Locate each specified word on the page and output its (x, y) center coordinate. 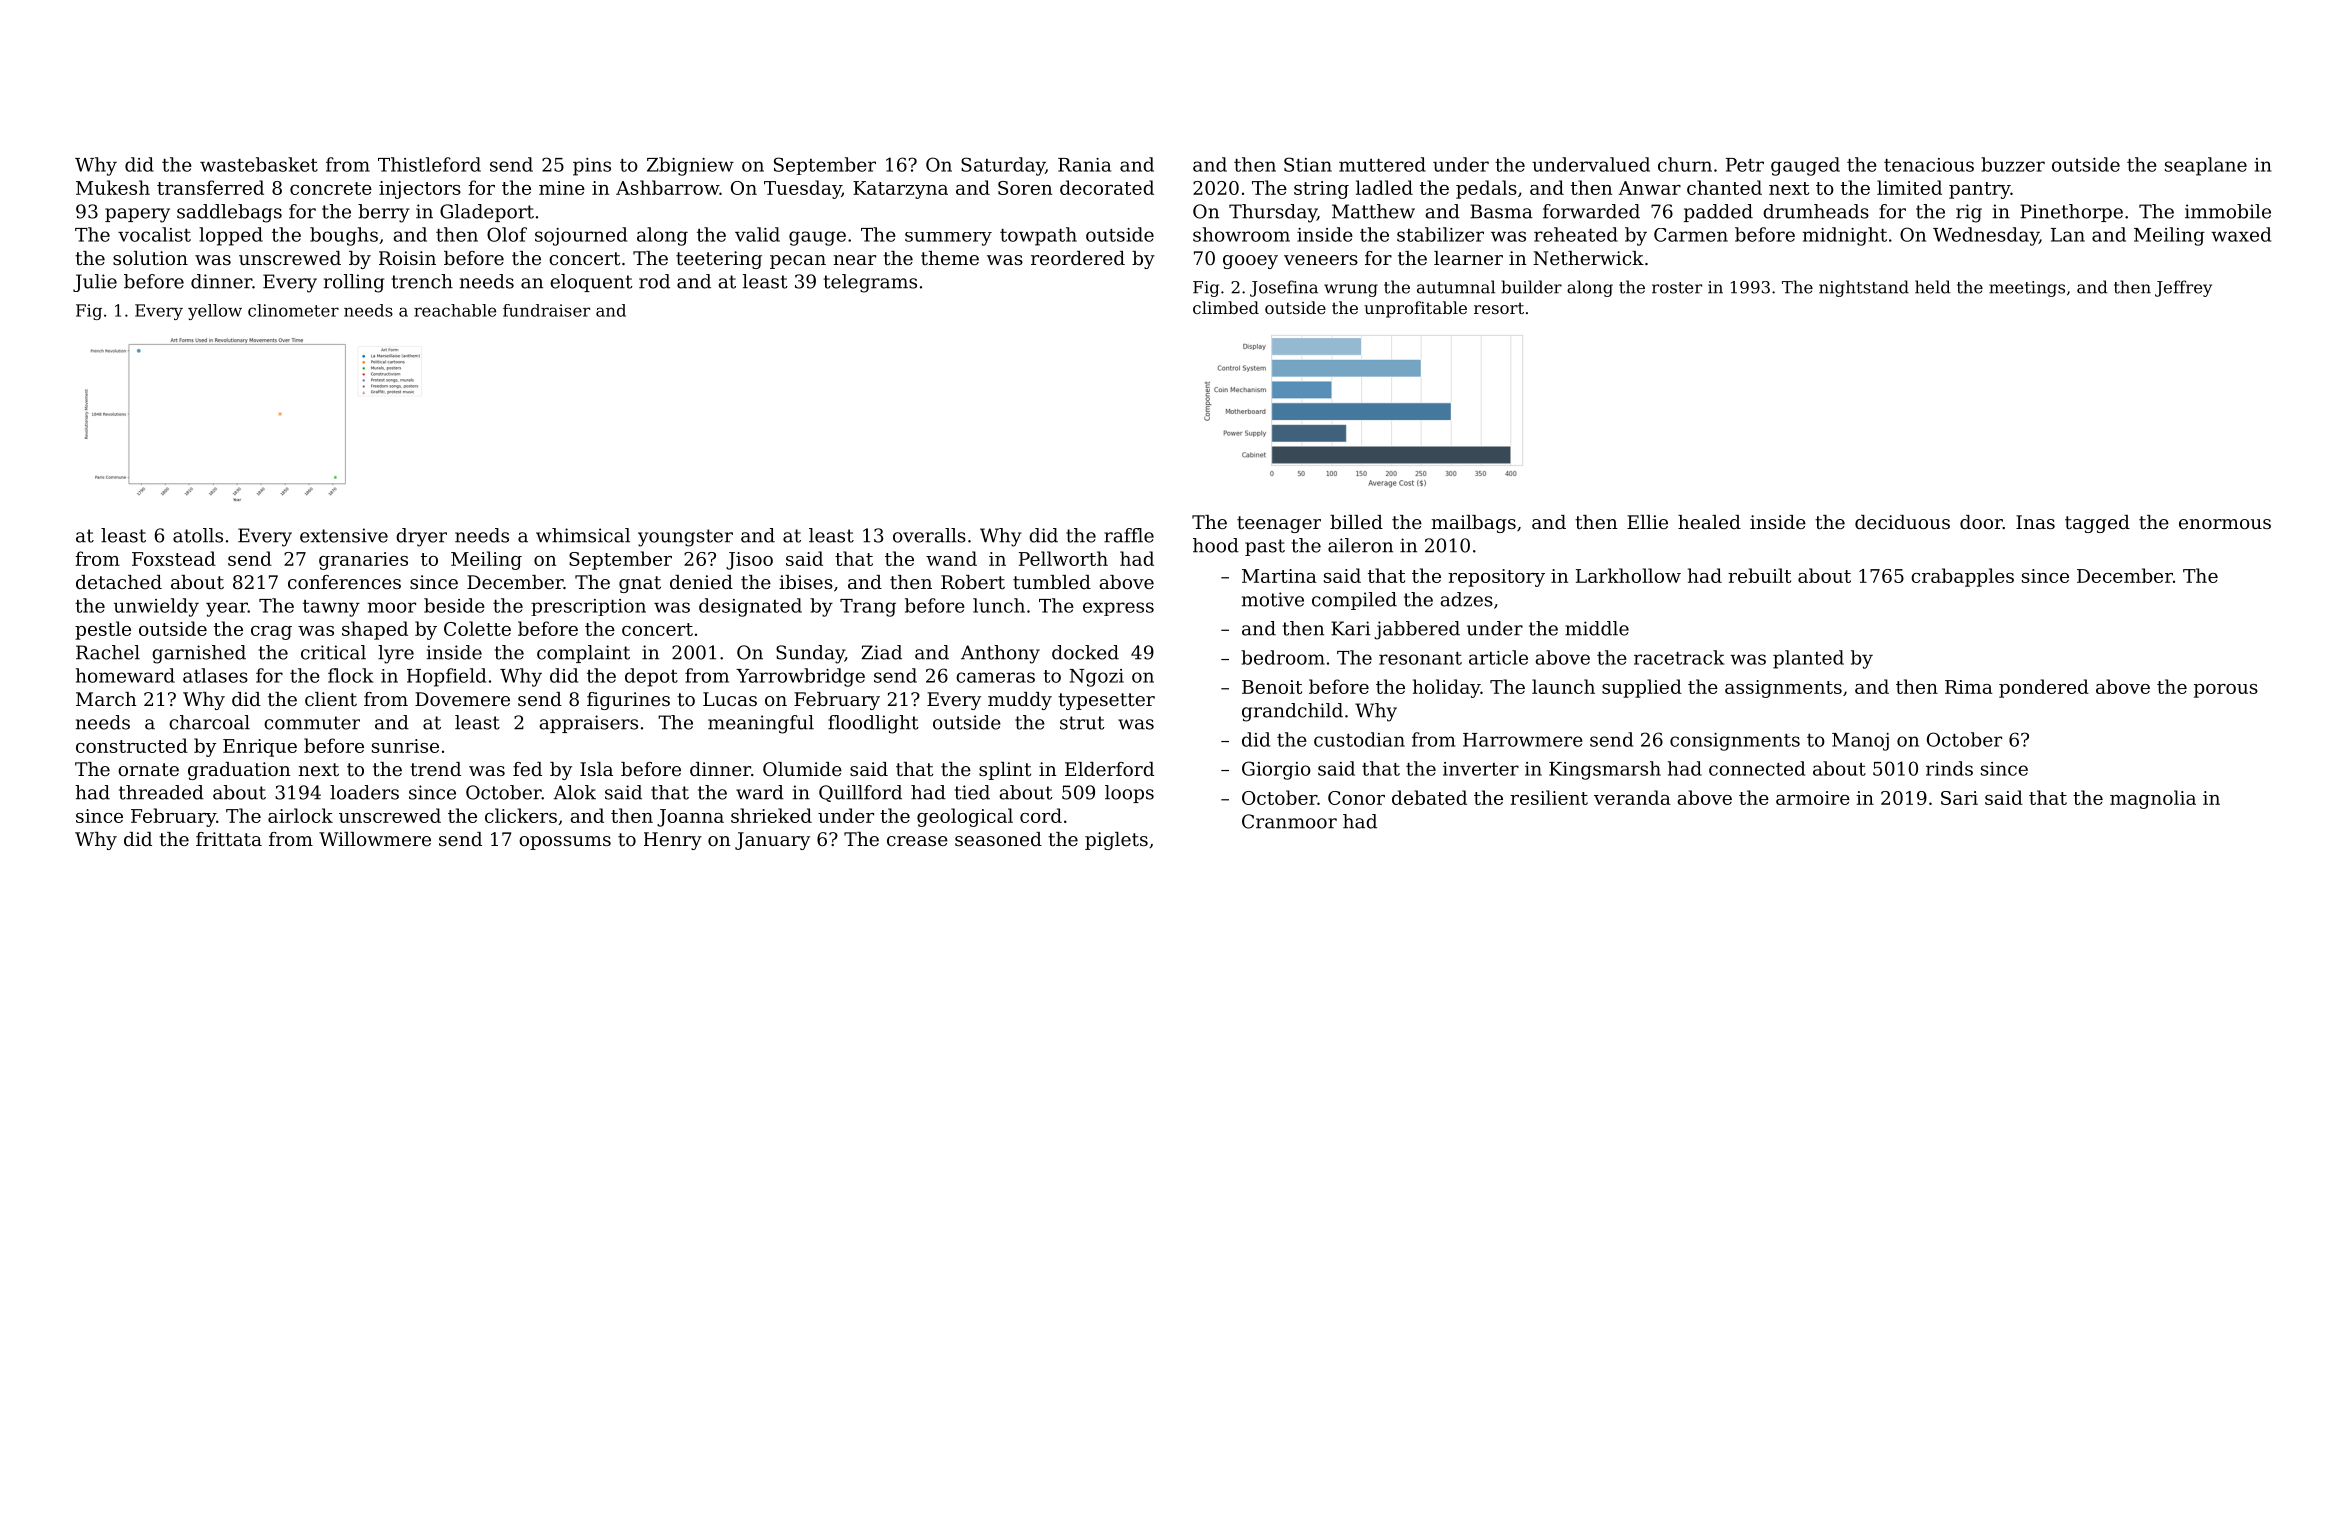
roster (1677, 288)
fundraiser (546, 310)
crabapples (1962, 577)
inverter (1481, 769)
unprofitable (1415, 309)
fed (527, 769)
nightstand (1864, 288)
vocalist (154, 234)
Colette (477, 628)
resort (1499, 308)
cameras (995, 677)
